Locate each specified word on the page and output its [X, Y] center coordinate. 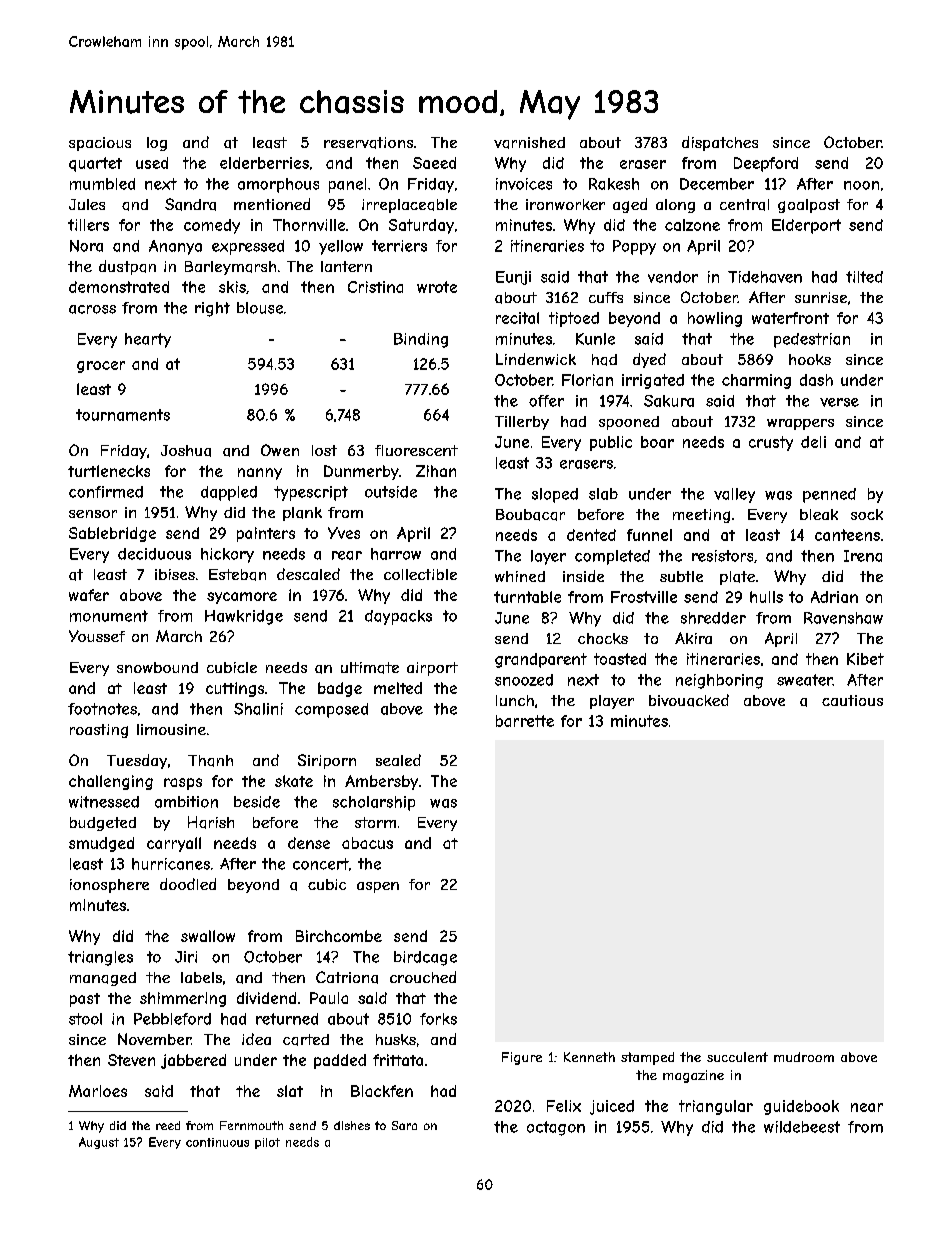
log [157, 144]
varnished [529, 143]
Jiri [186, 957]
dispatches [720, 143]
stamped [647, 1058]
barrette [525, 721]
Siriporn [327, 761]
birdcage [425, 958]
